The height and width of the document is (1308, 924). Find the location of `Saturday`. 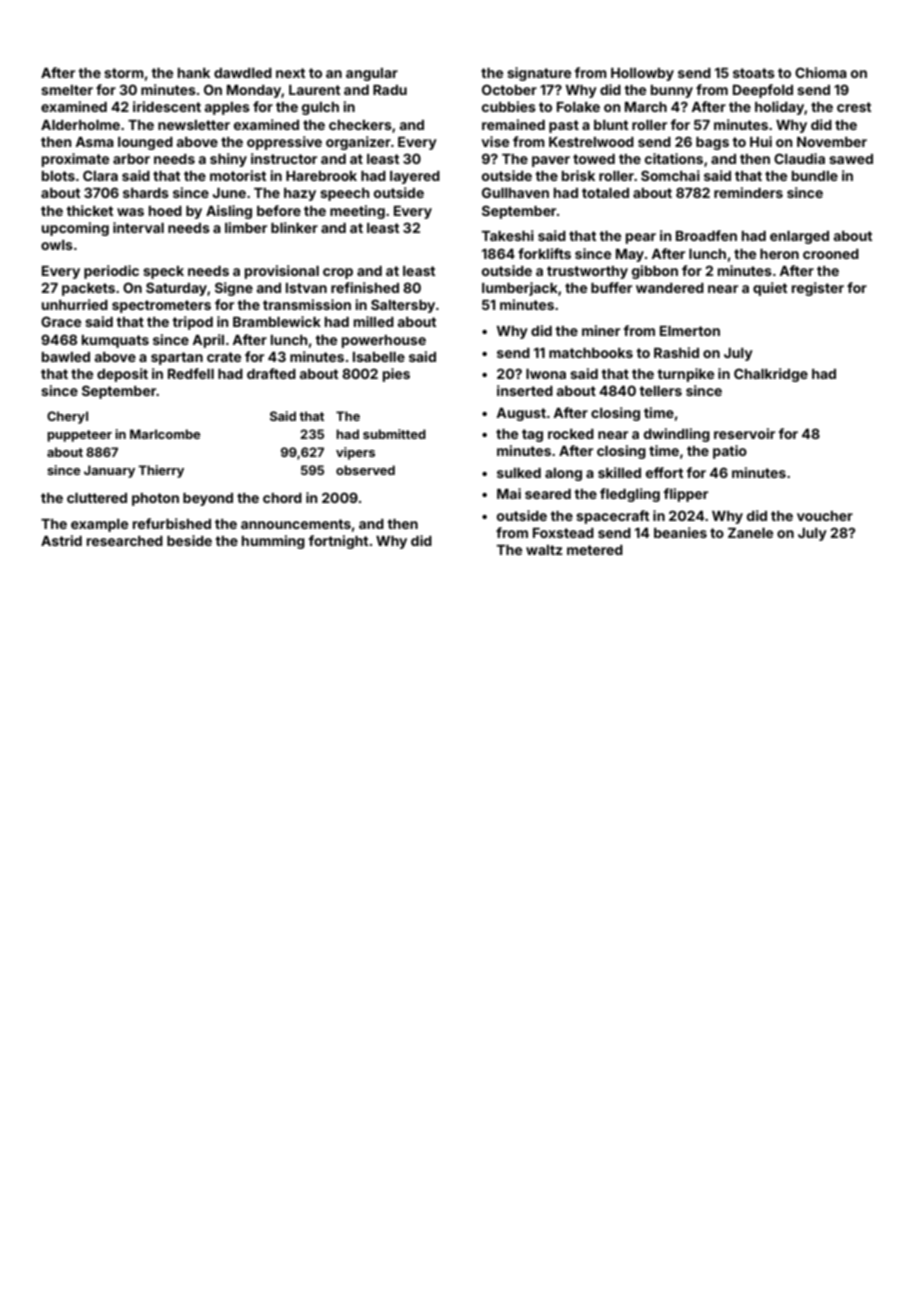

Saturday is located at coordinates (176, 289).
